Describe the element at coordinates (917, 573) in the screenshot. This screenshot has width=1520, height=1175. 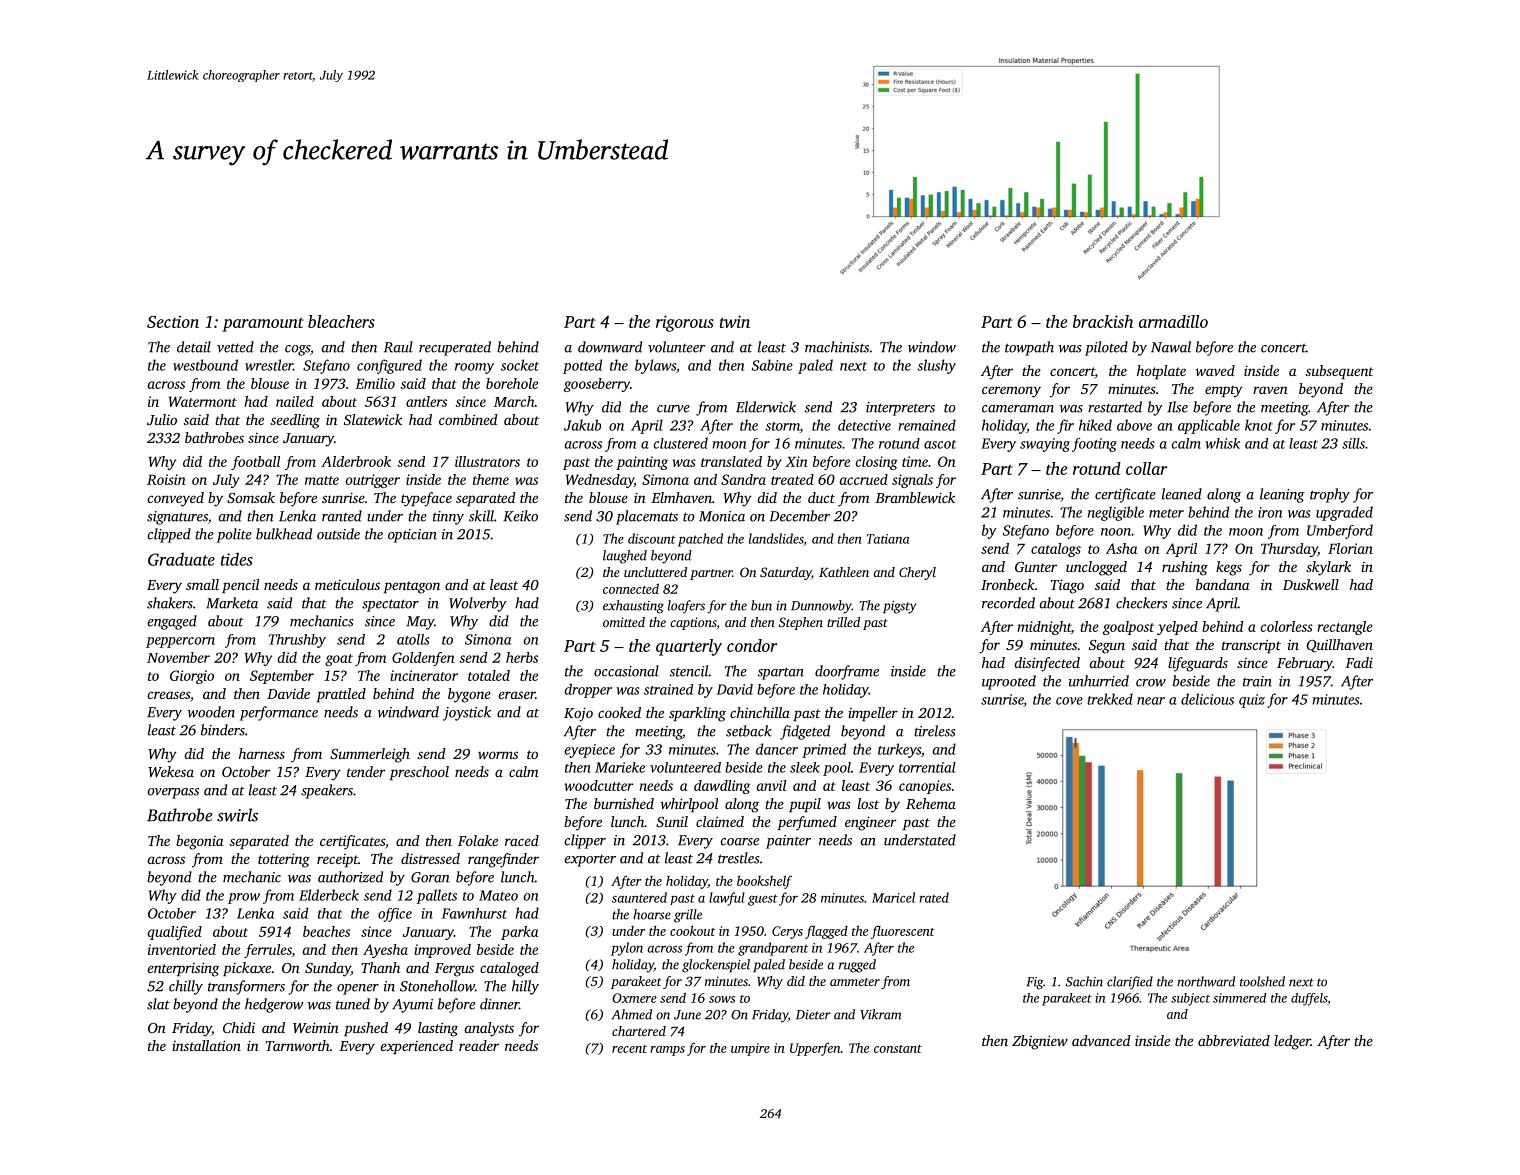
I see `Cheryl` at that location.
